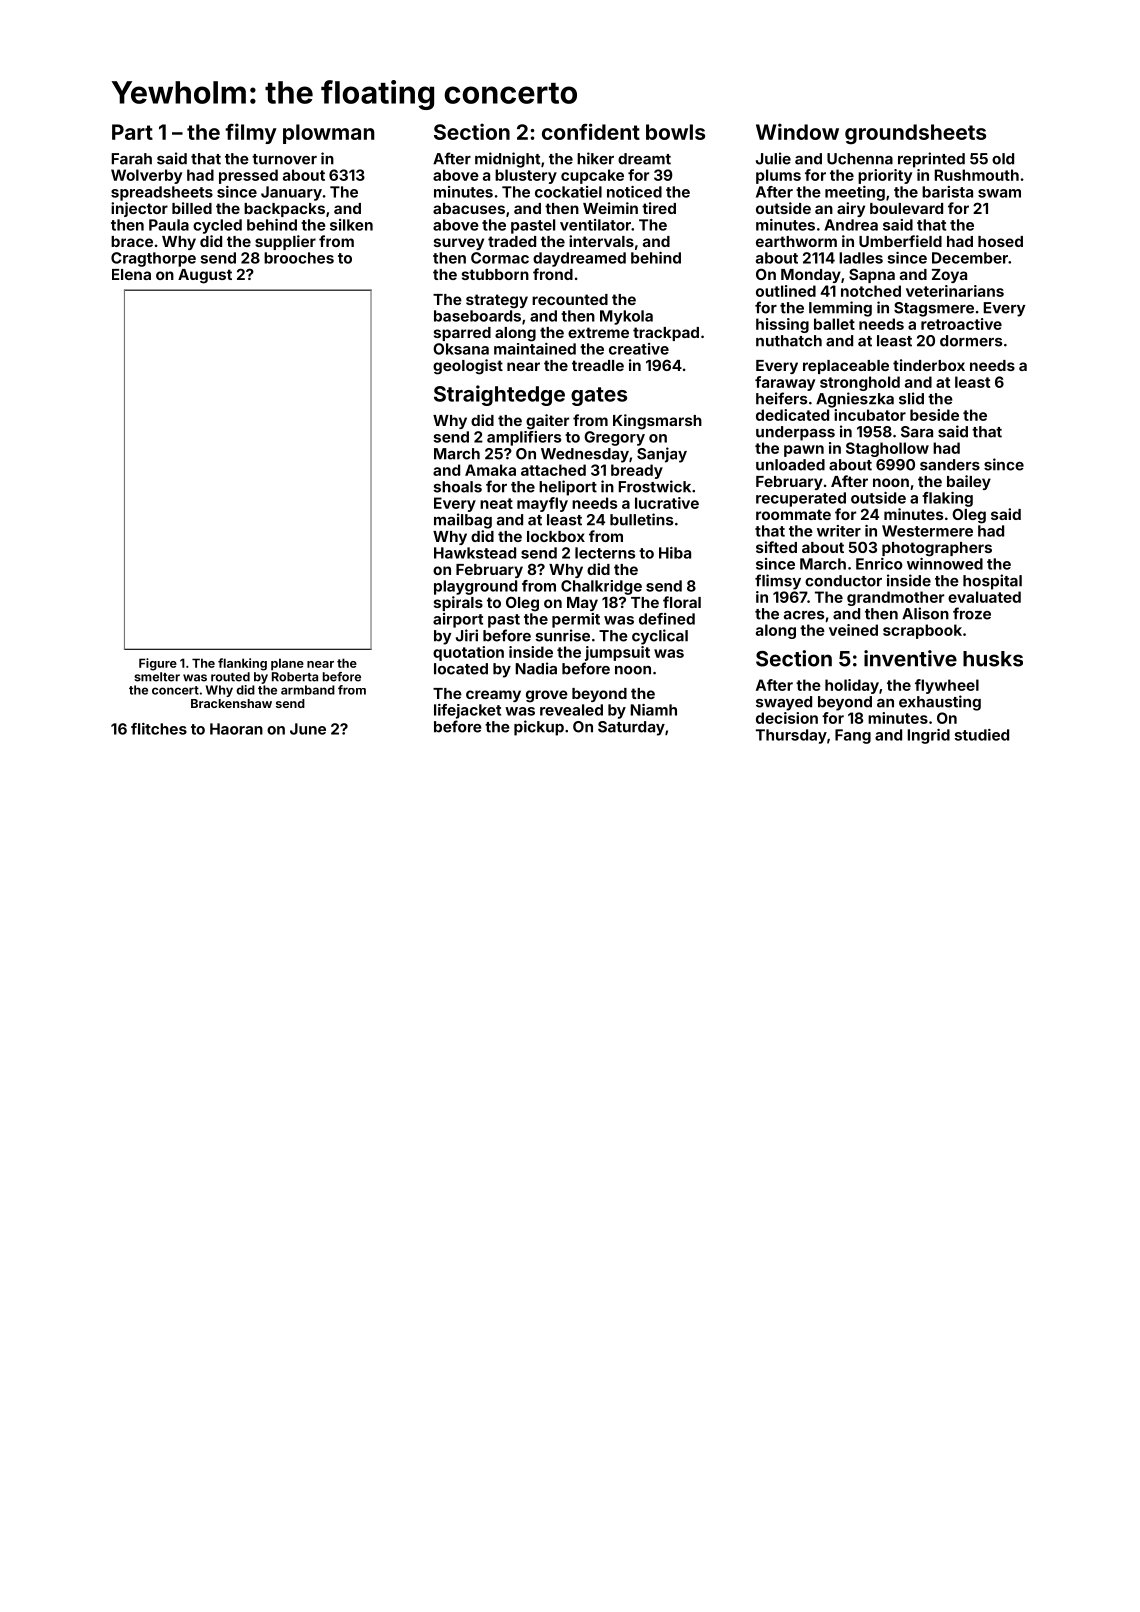  I want to click on attached, so click(553, 470).
